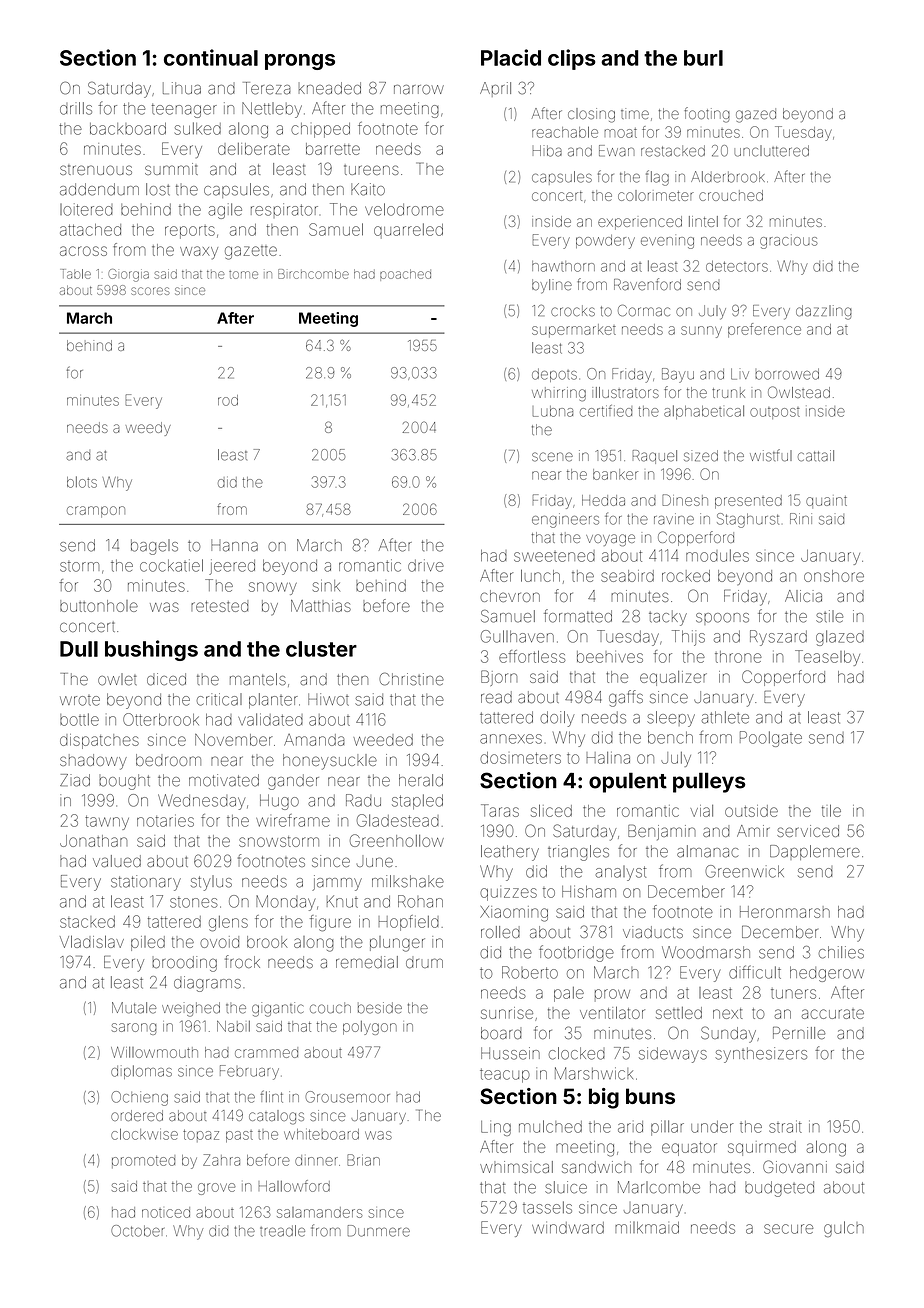  What do you see at coordinates (627, 576) in the document?
I see `seabird` at bounding box center [627, 576].
